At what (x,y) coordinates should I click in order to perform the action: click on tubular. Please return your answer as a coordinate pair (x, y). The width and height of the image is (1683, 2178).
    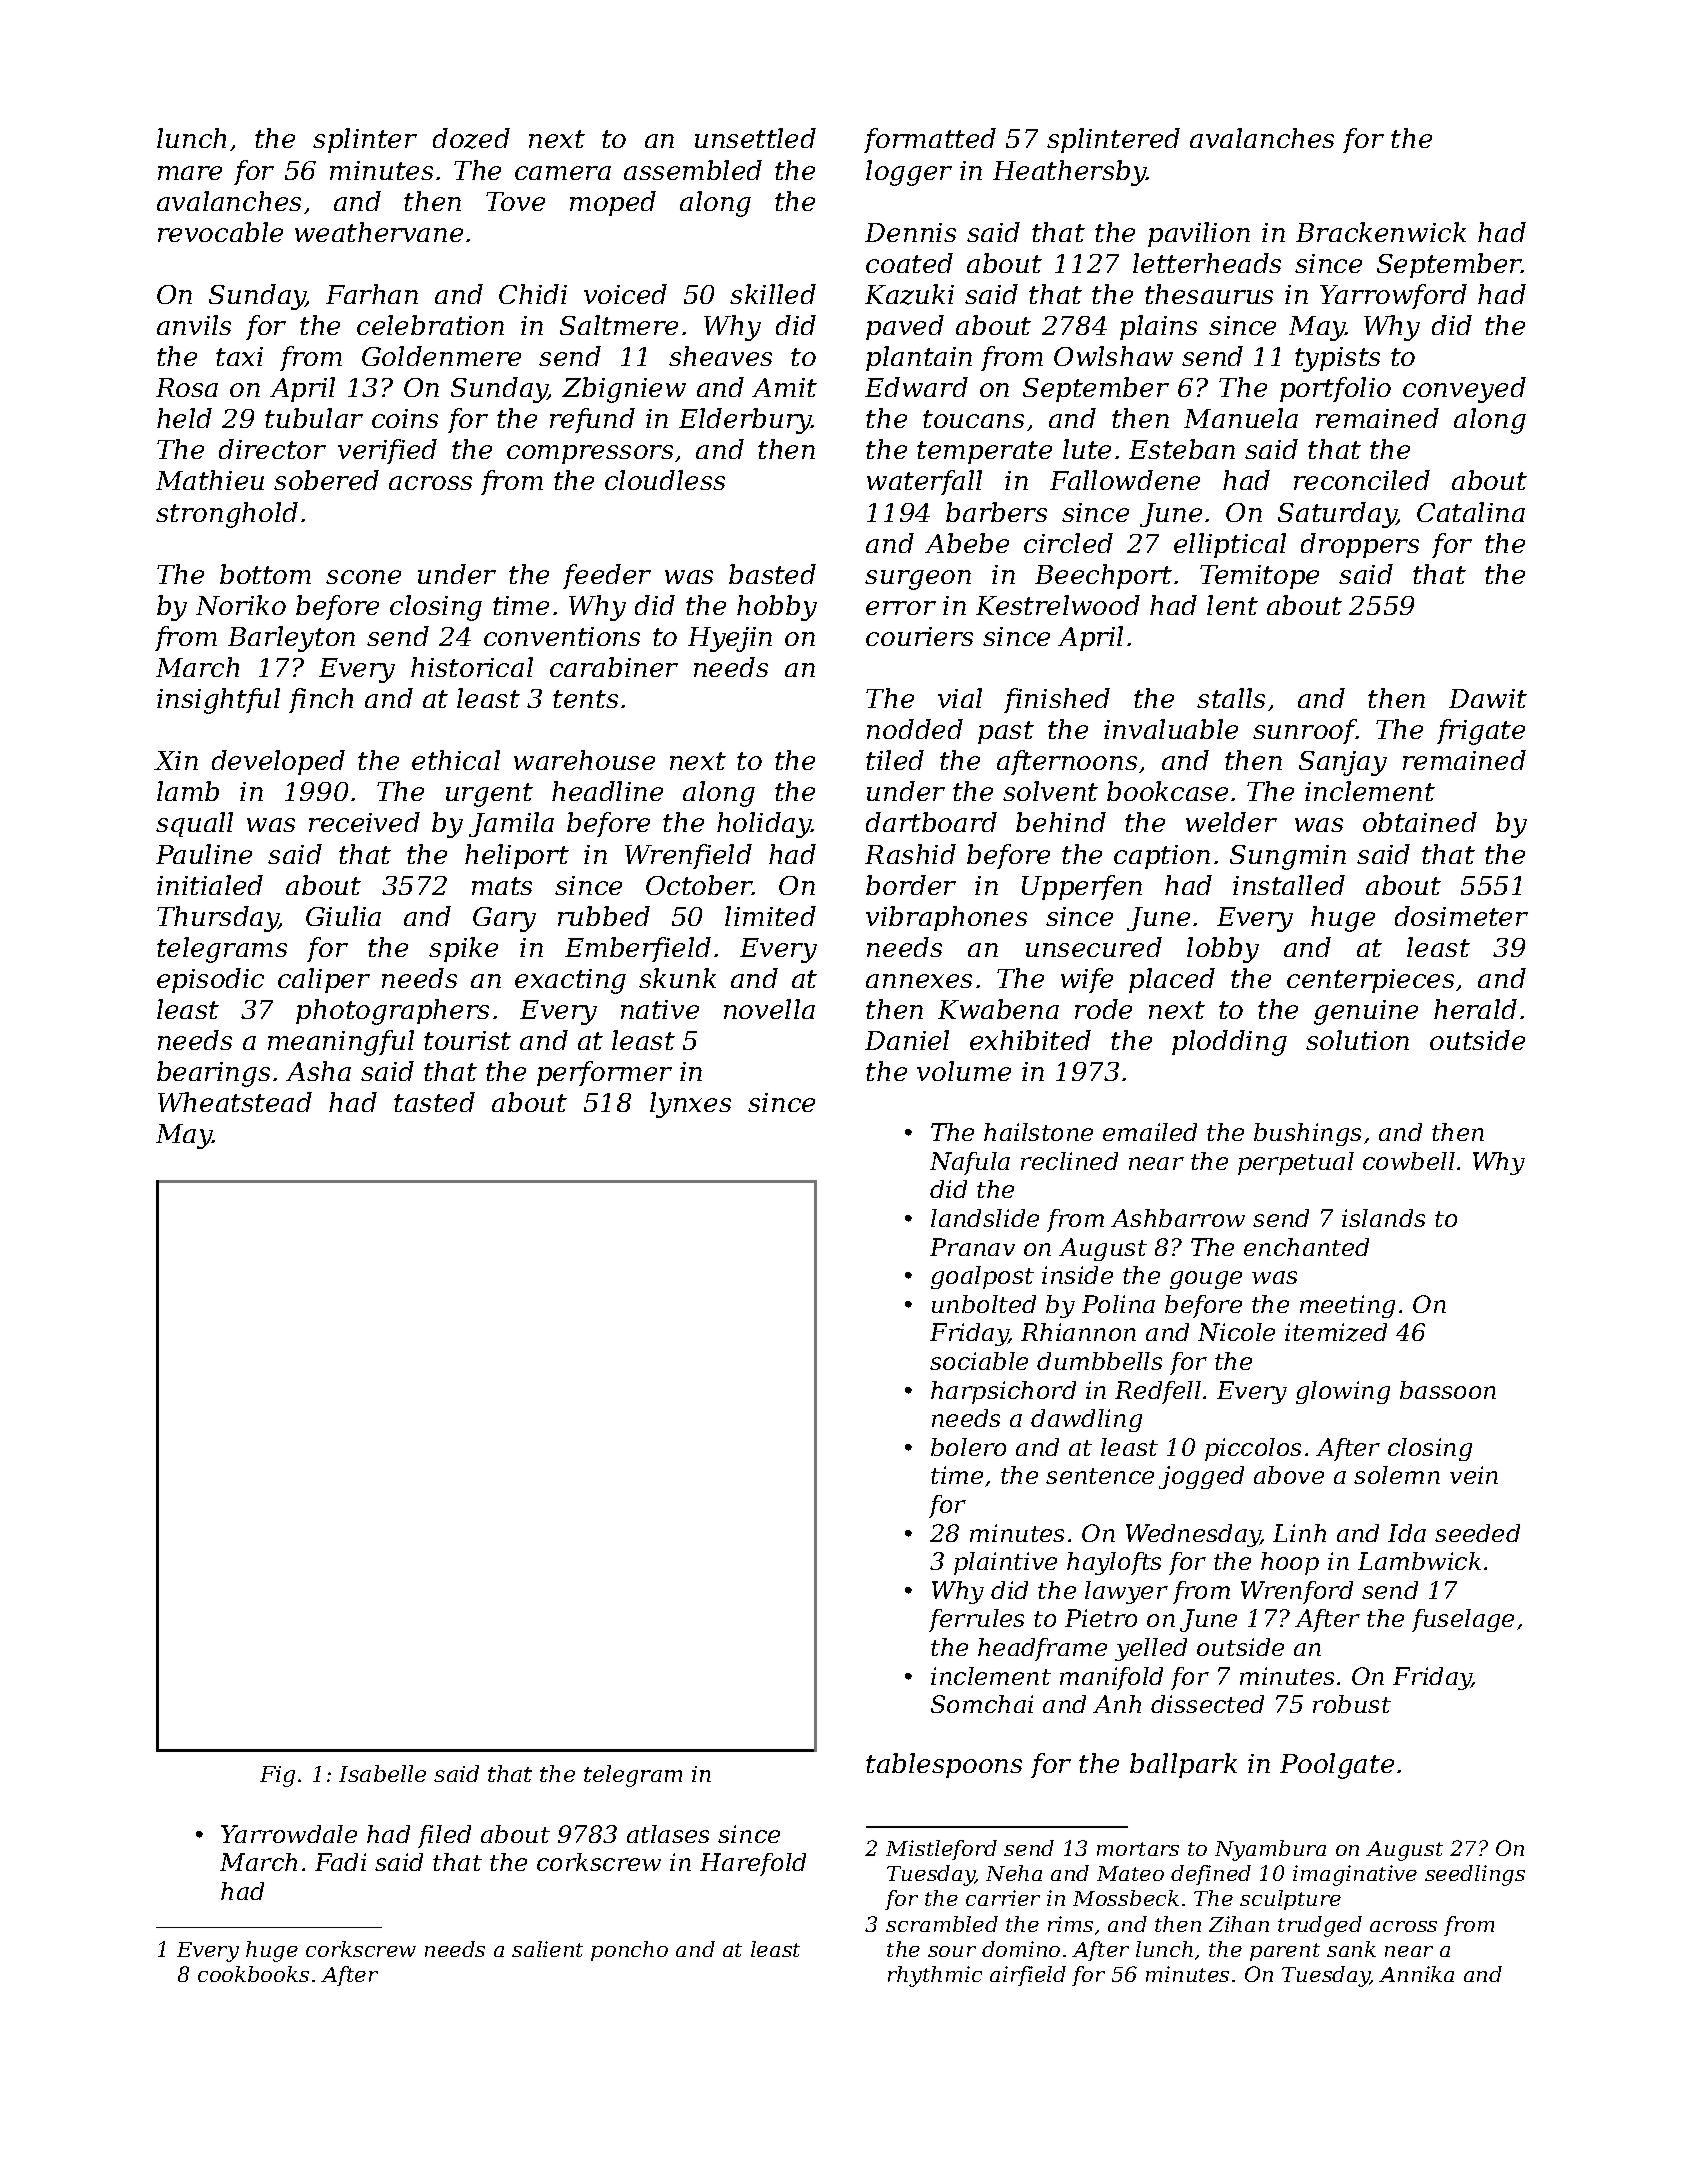
    Looking at the image, I should click on (314, 418).
